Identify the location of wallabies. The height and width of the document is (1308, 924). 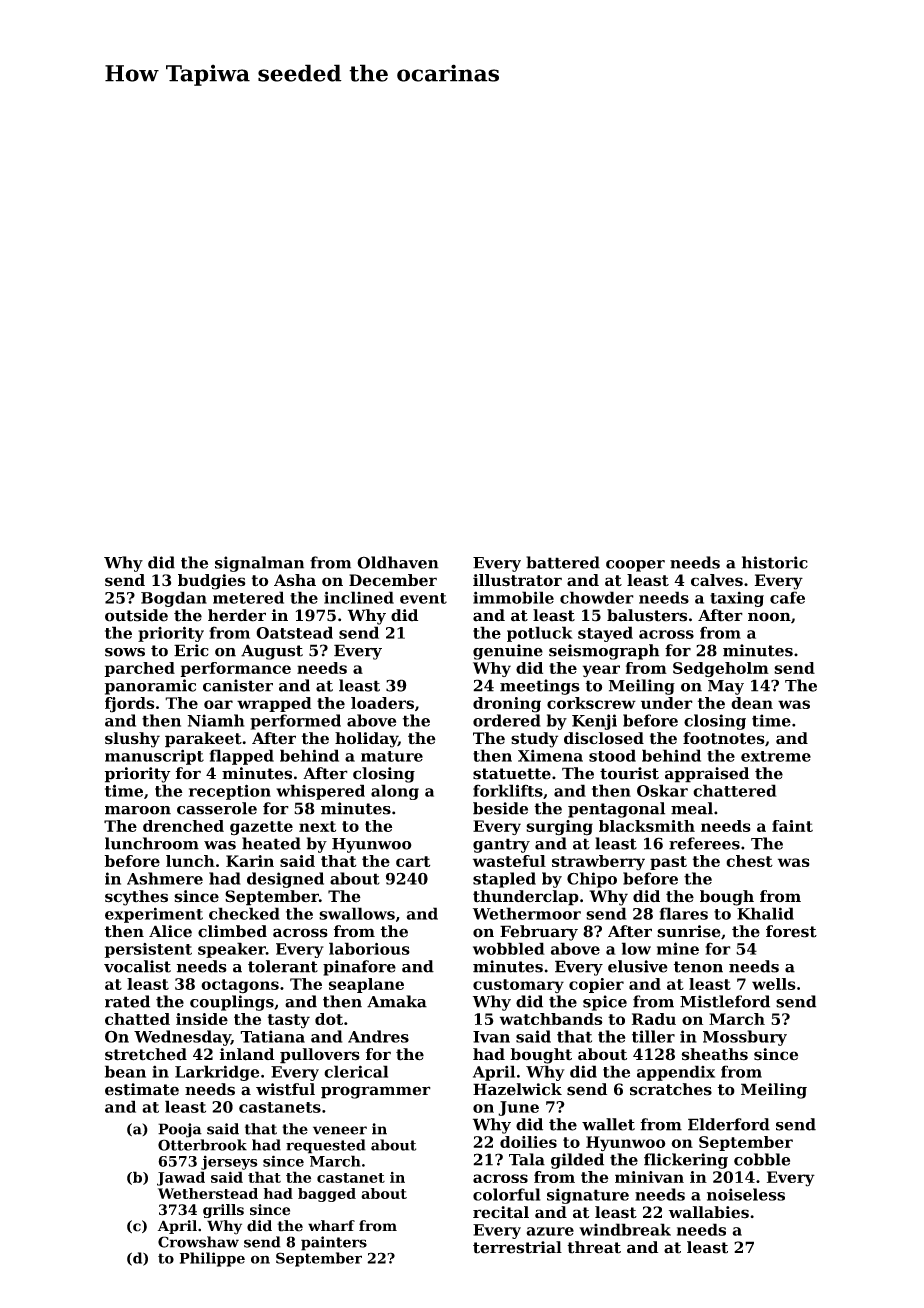
(709, 1212).
